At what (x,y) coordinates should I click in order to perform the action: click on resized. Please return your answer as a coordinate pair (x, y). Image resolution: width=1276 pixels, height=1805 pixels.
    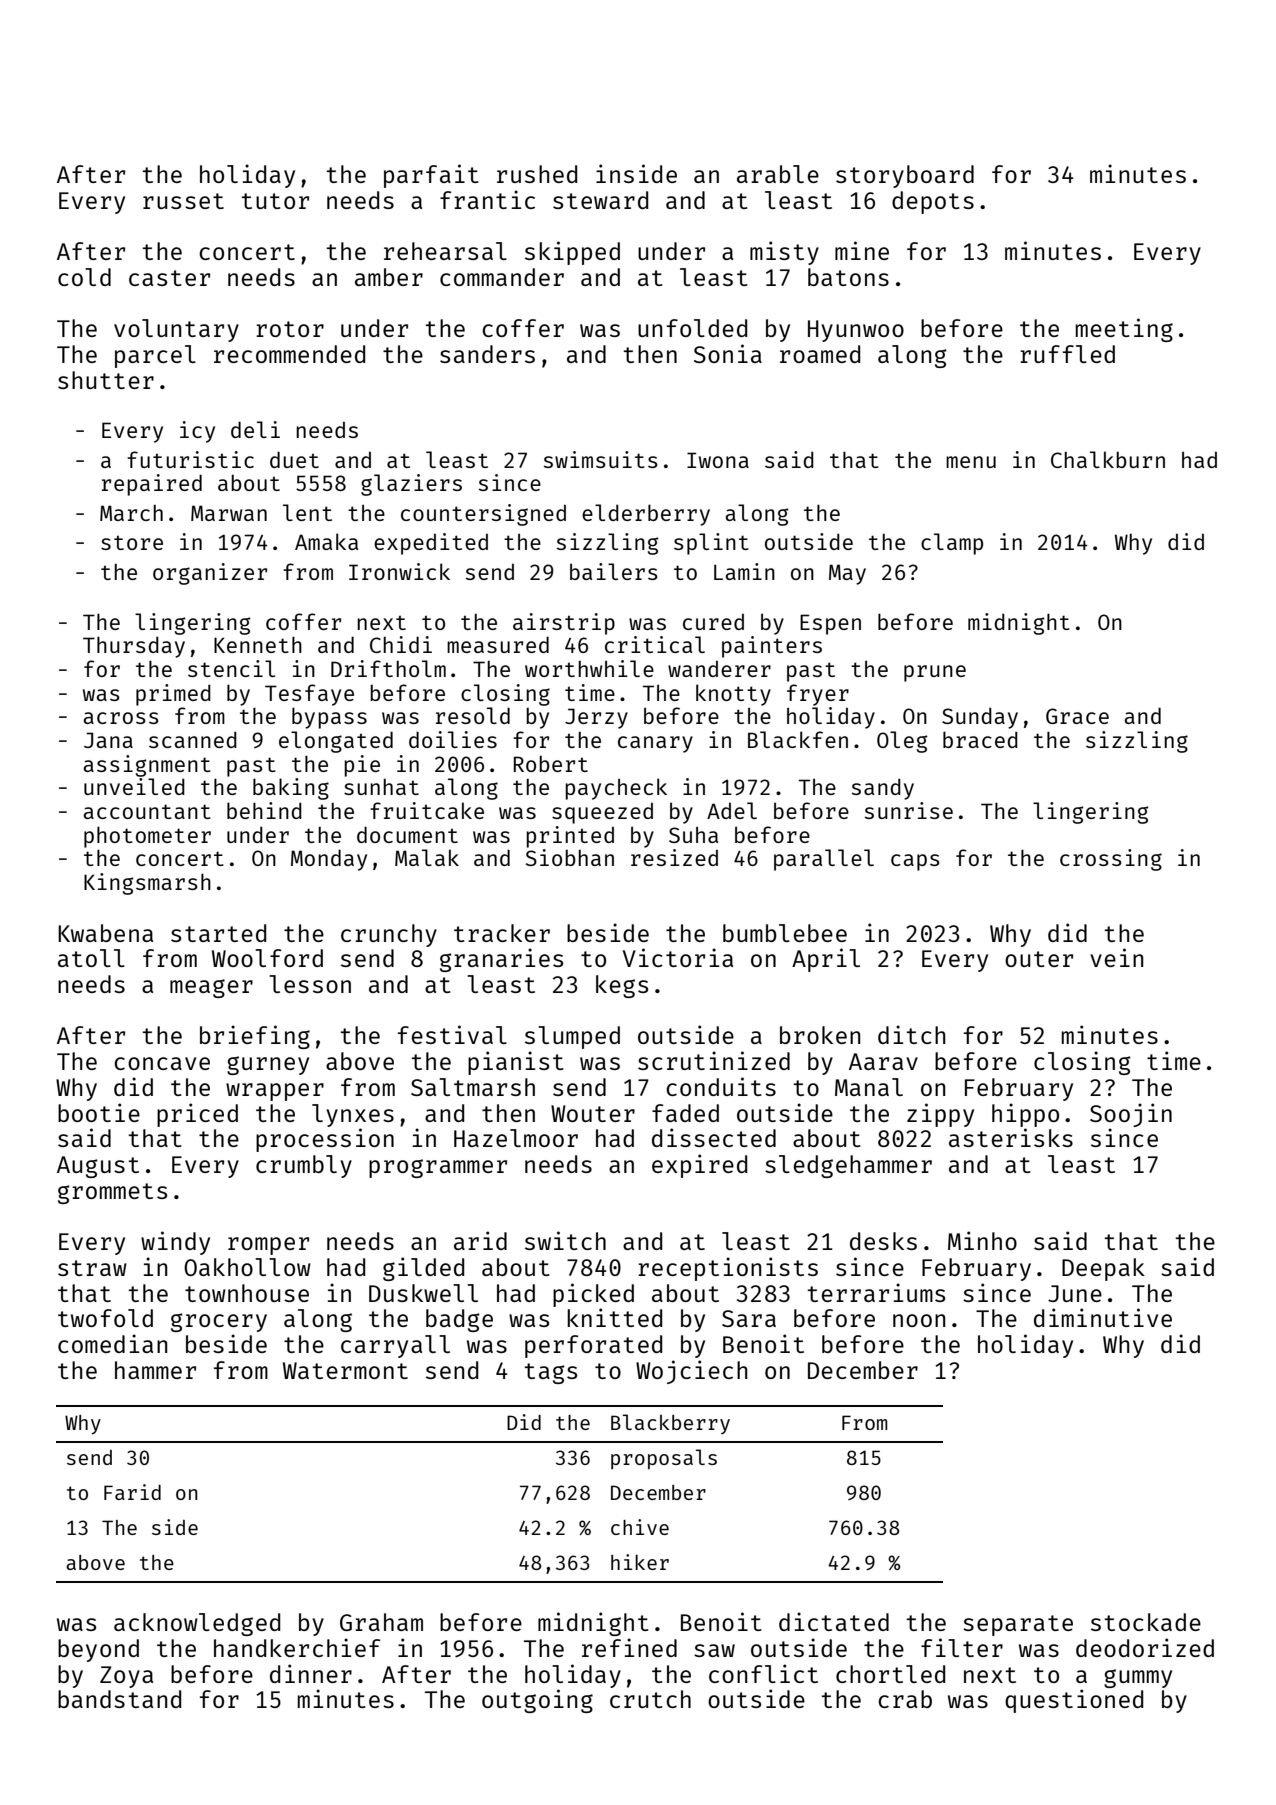
    Looking at the image, I should click on (674, 857).
